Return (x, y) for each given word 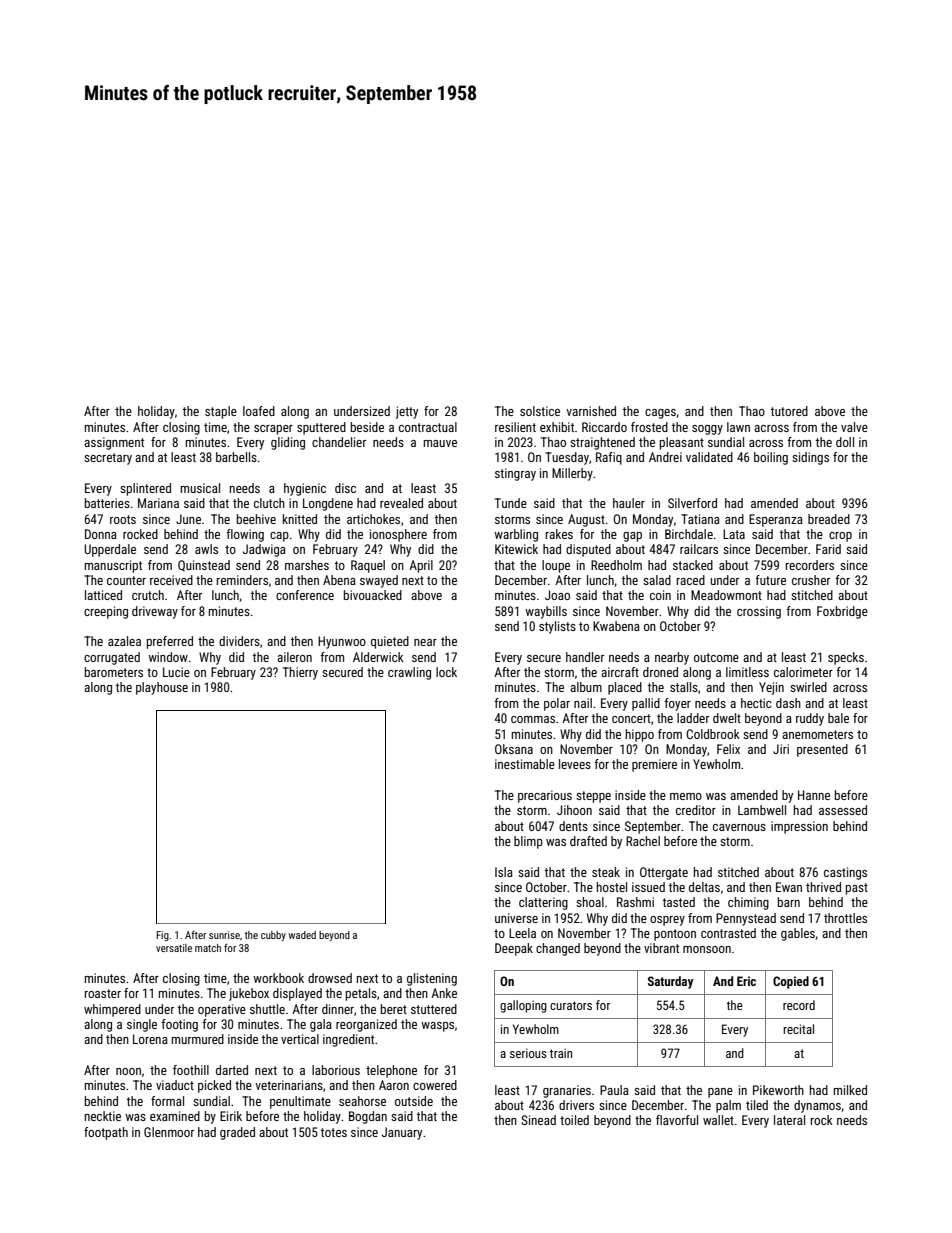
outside (414, 1101)
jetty (407, 412)
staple (221, 412)
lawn (738, 427)
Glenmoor (169, 1132)
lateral (789, 1120)
